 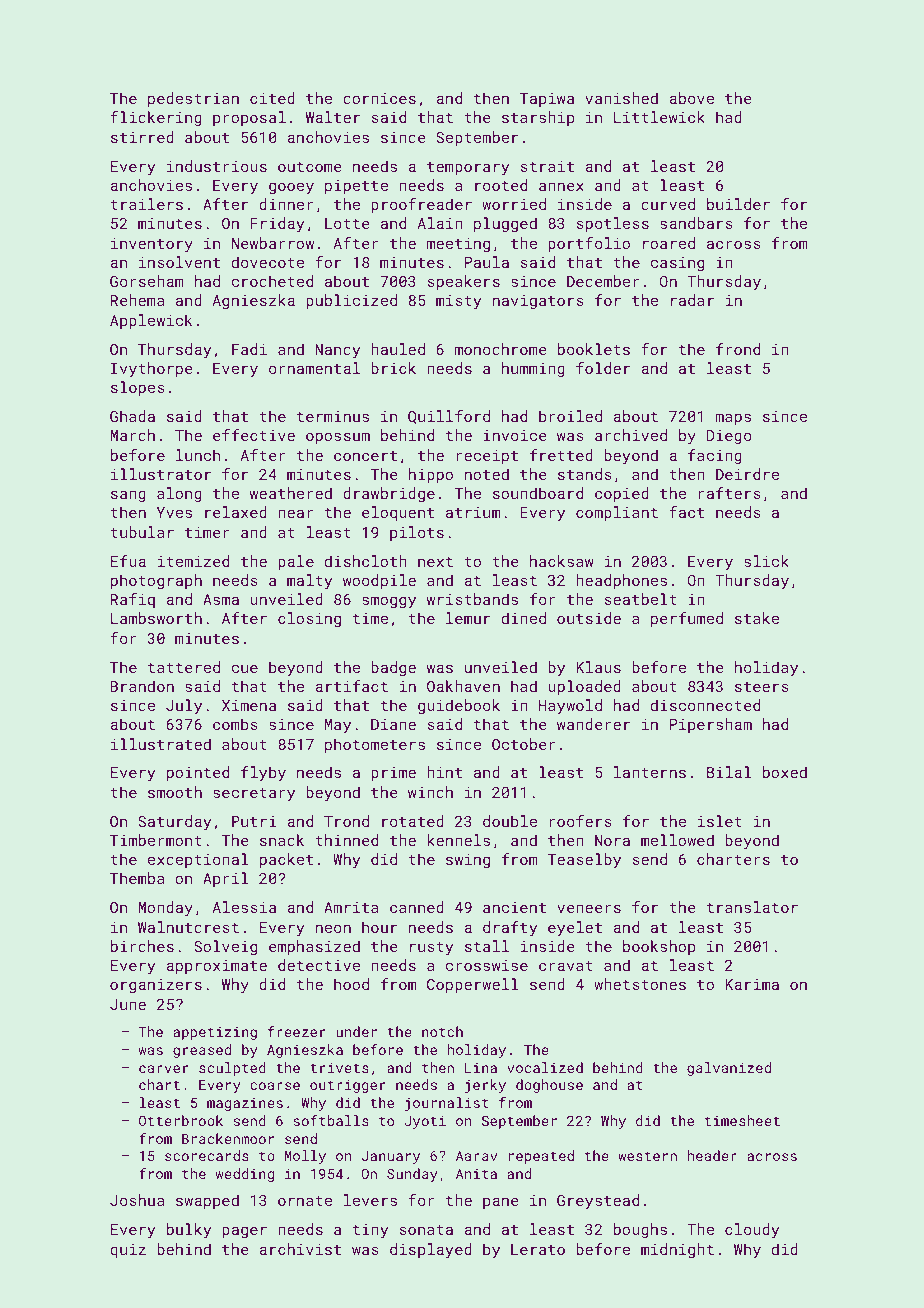 I want to click on bulky, so click(x=189, y=1231).
